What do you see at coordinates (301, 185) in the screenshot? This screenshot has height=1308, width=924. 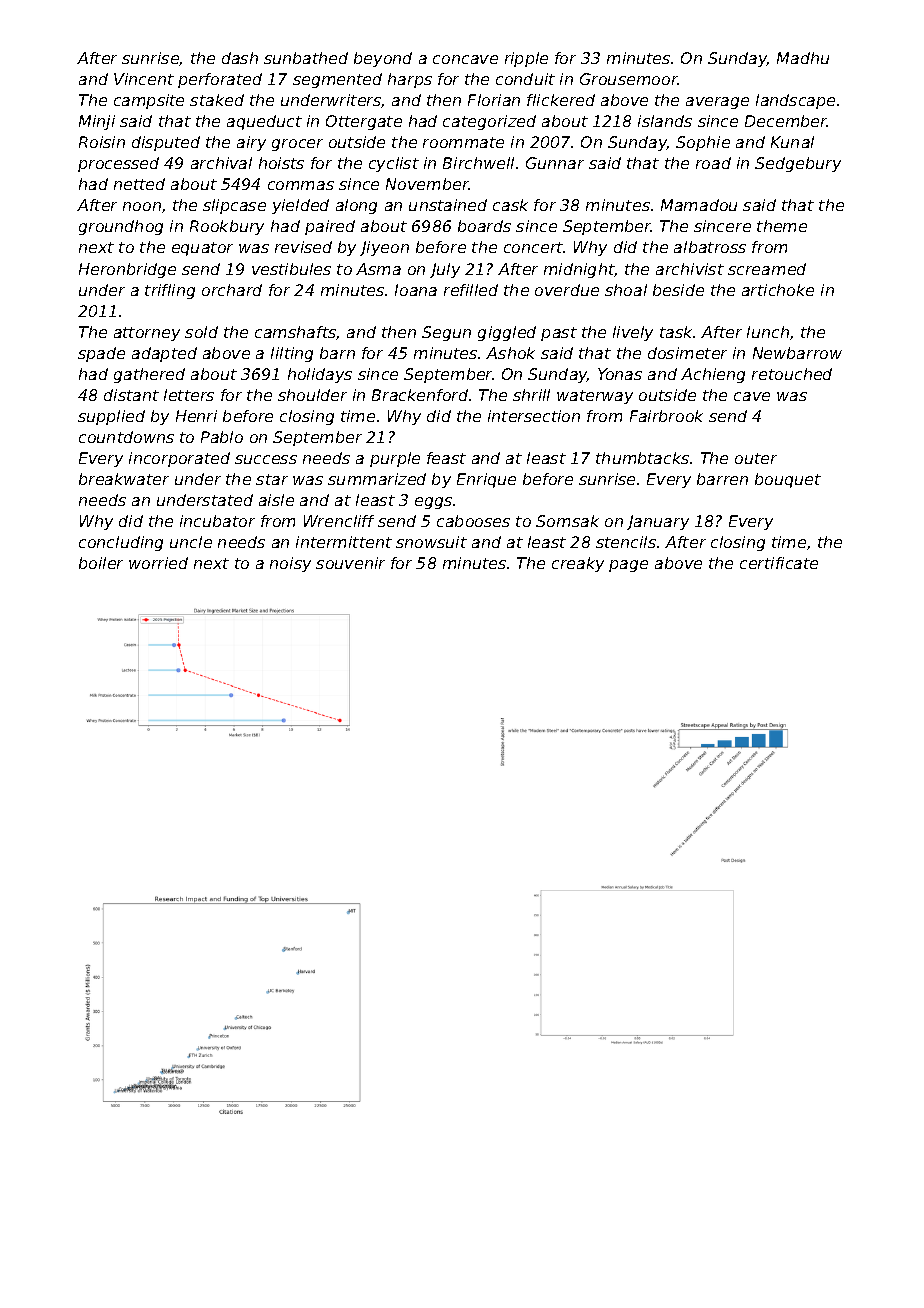 I see `commas` at bounding box center [301, 185].
